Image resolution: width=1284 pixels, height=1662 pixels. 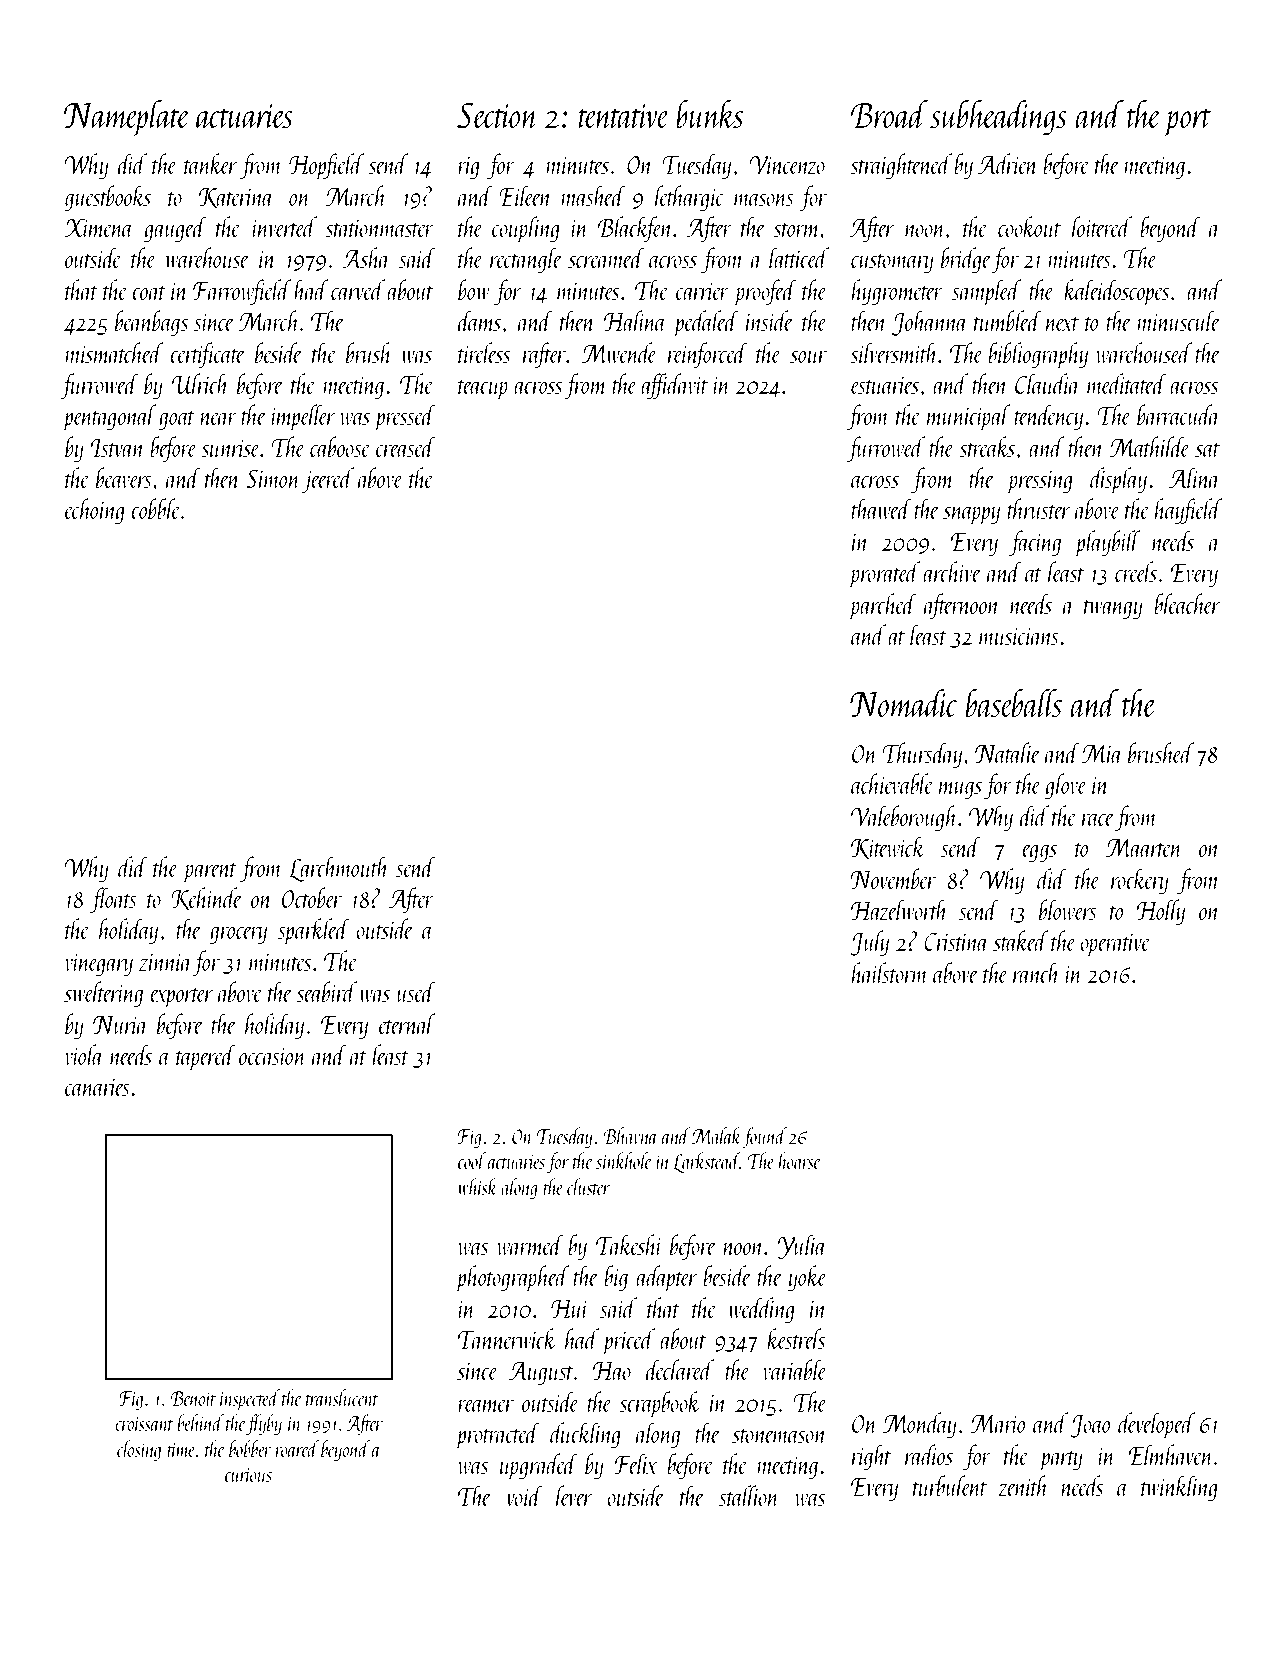 What do you see at coordinates (113, 900) in the page?
I see `floats` at bounding box center [113, 900].
